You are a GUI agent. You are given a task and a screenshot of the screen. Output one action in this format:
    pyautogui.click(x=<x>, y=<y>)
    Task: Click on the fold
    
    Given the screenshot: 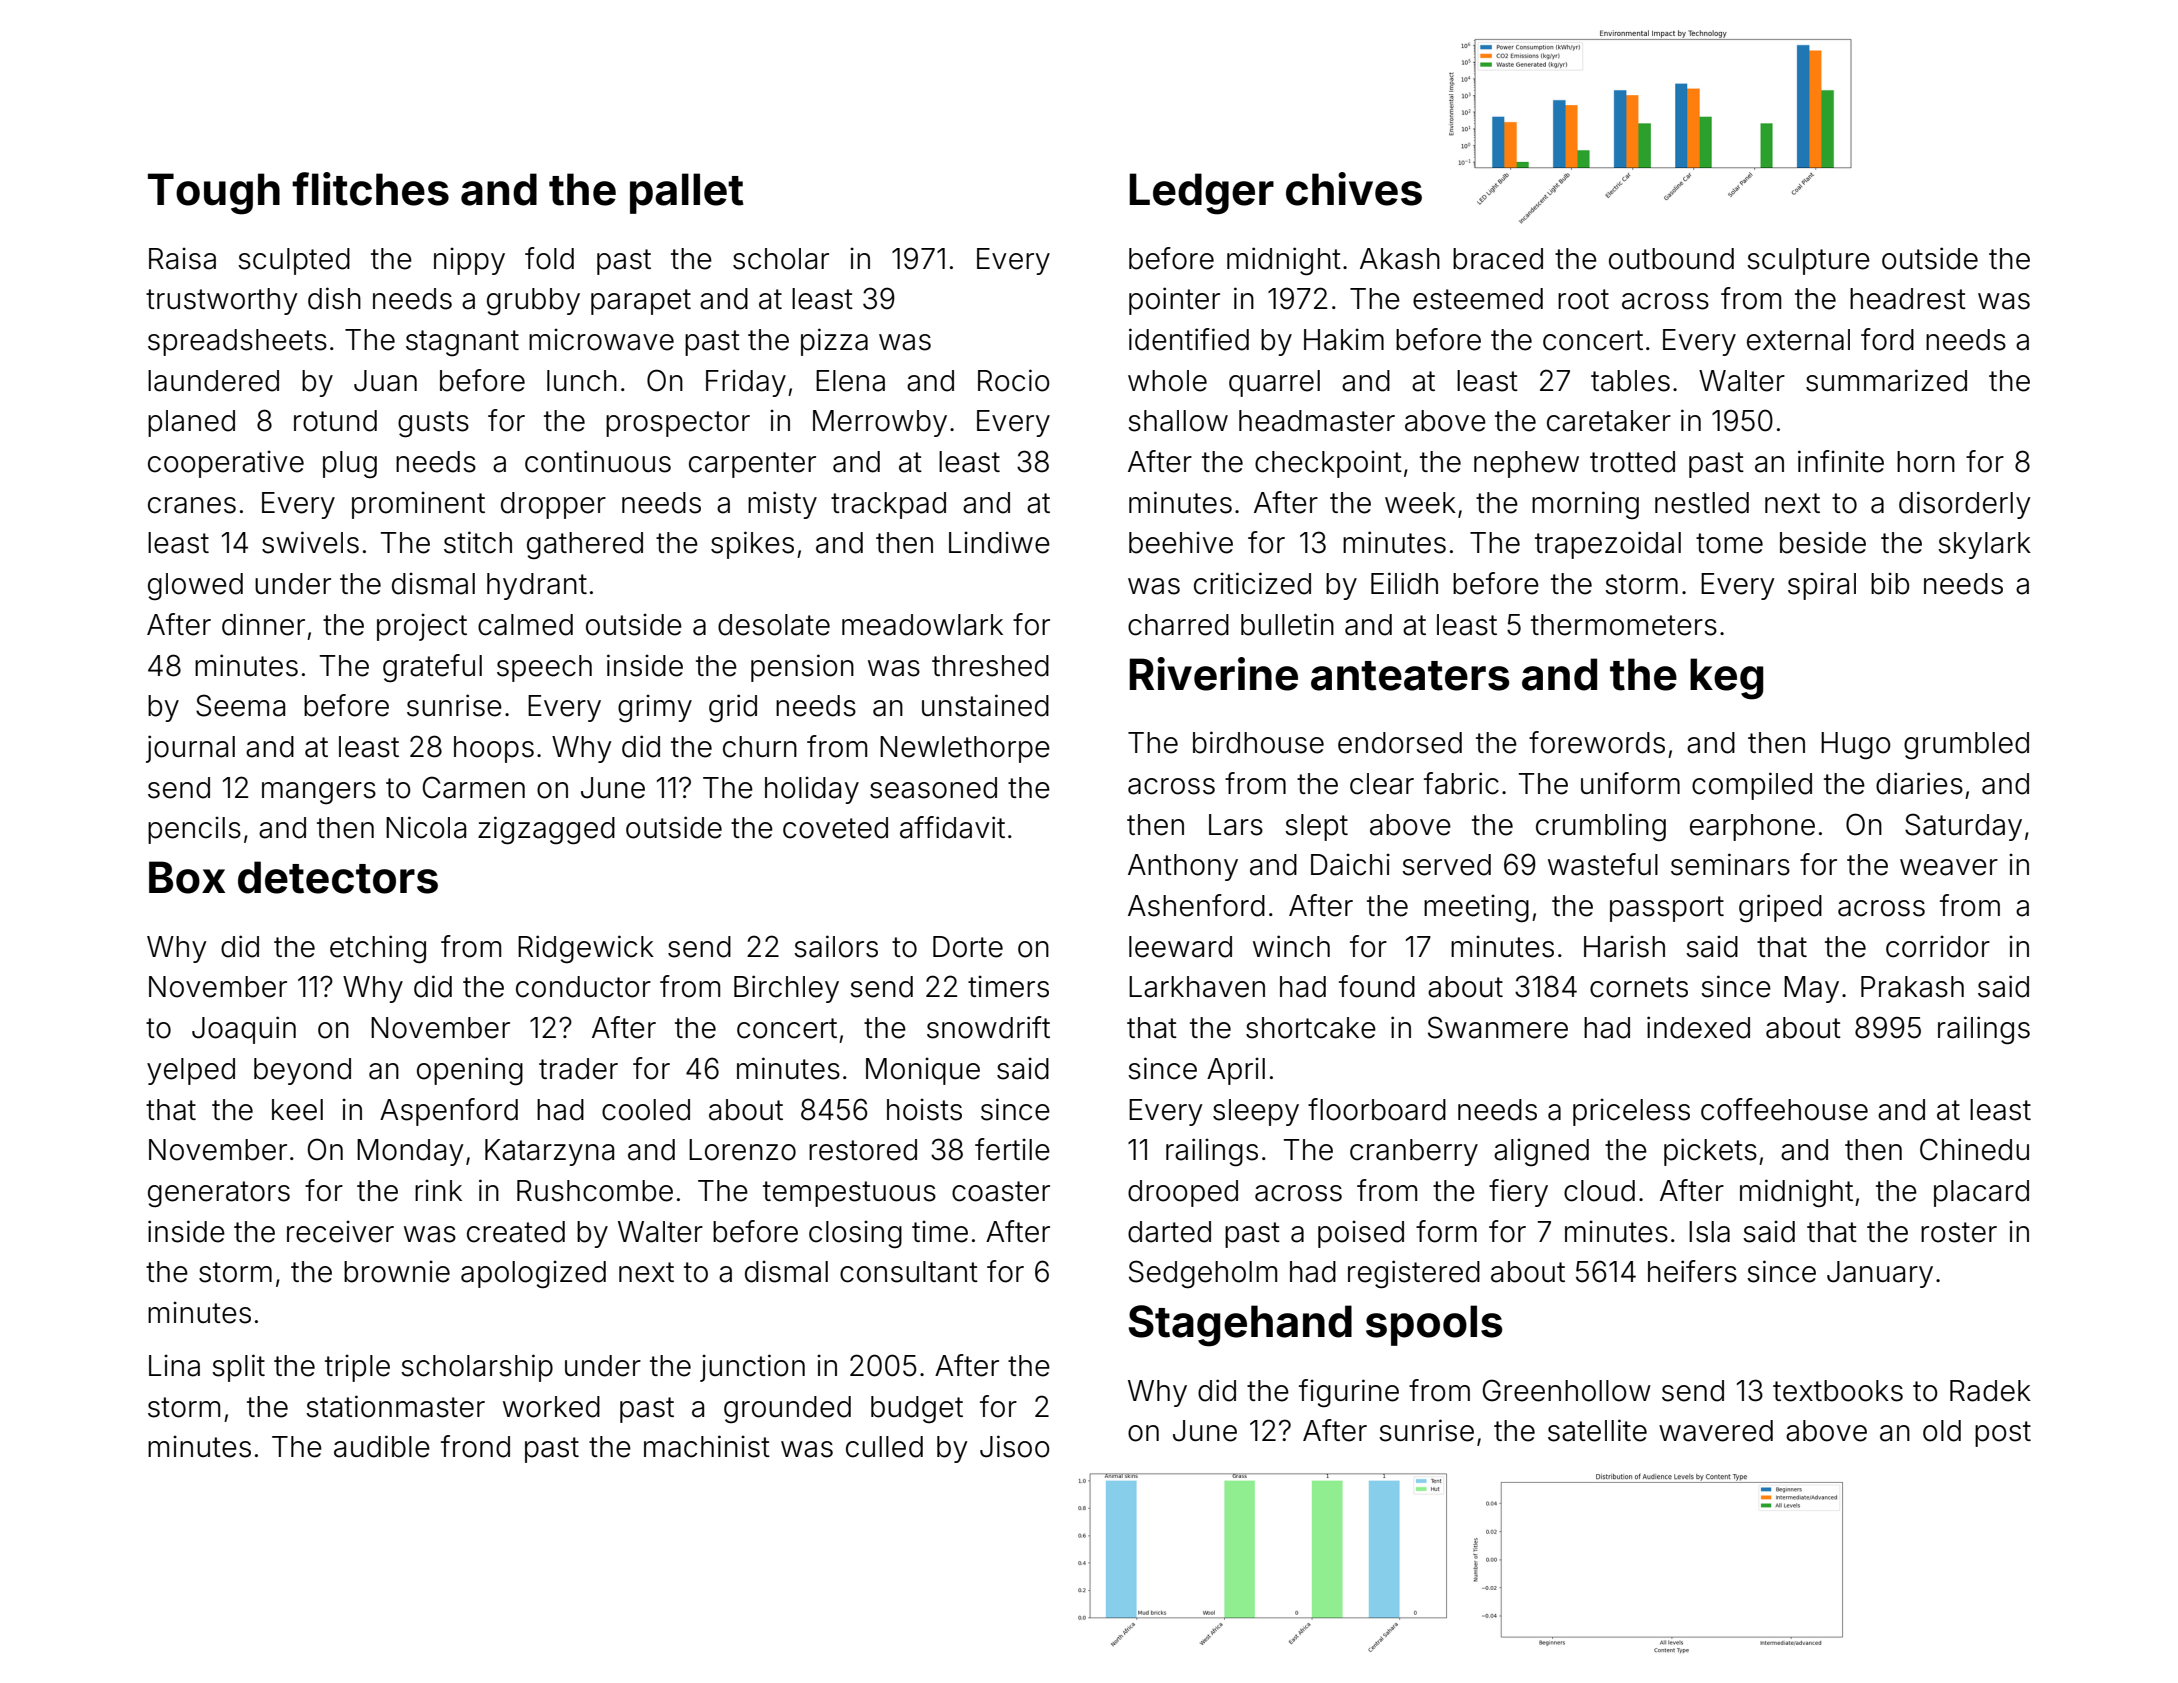 What is the action you would take?
    pyautogui.click(x=549, y=258)
